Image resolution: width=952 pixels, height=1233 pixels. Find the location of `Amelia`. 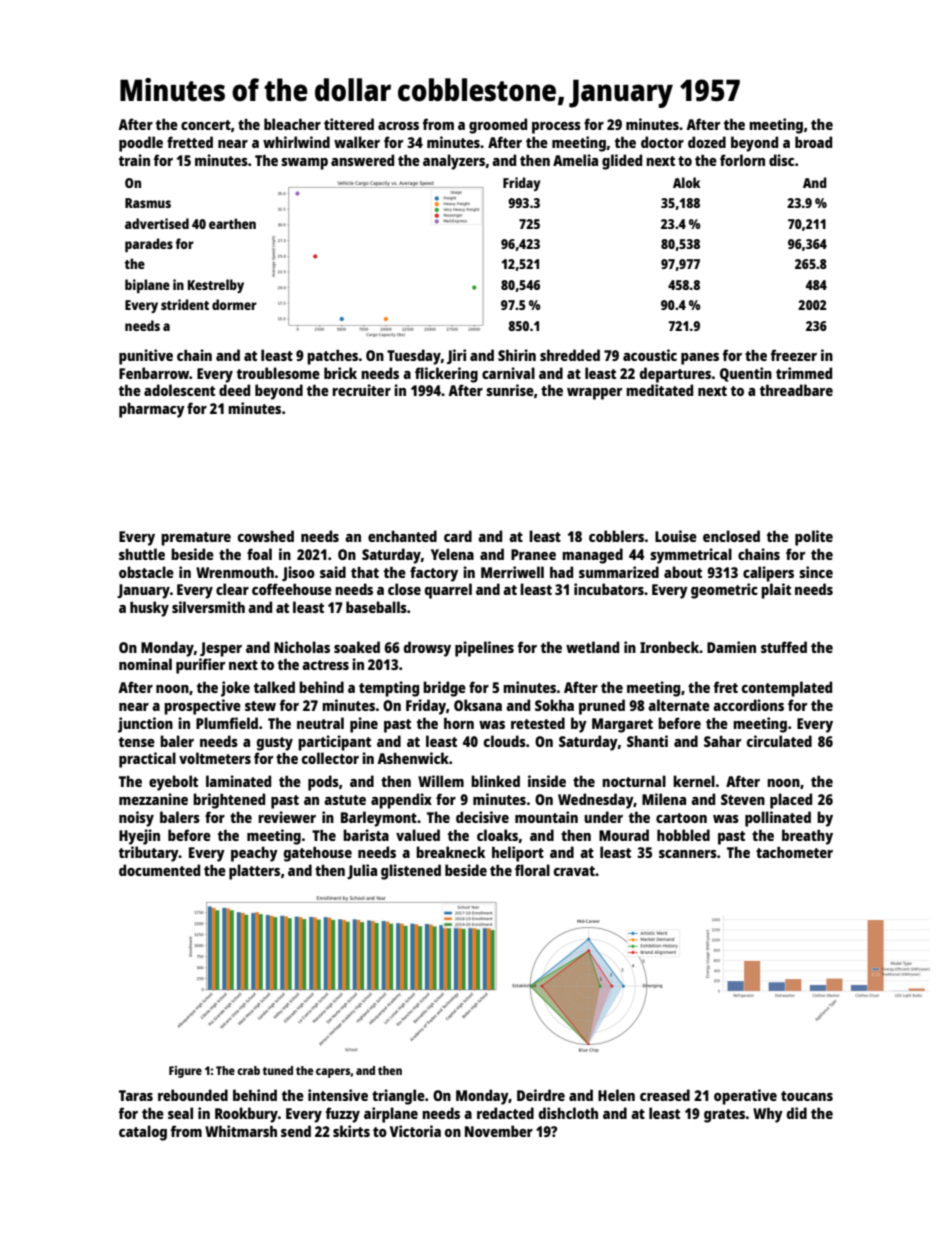

Amelia is located at coordinates (575, 160).
